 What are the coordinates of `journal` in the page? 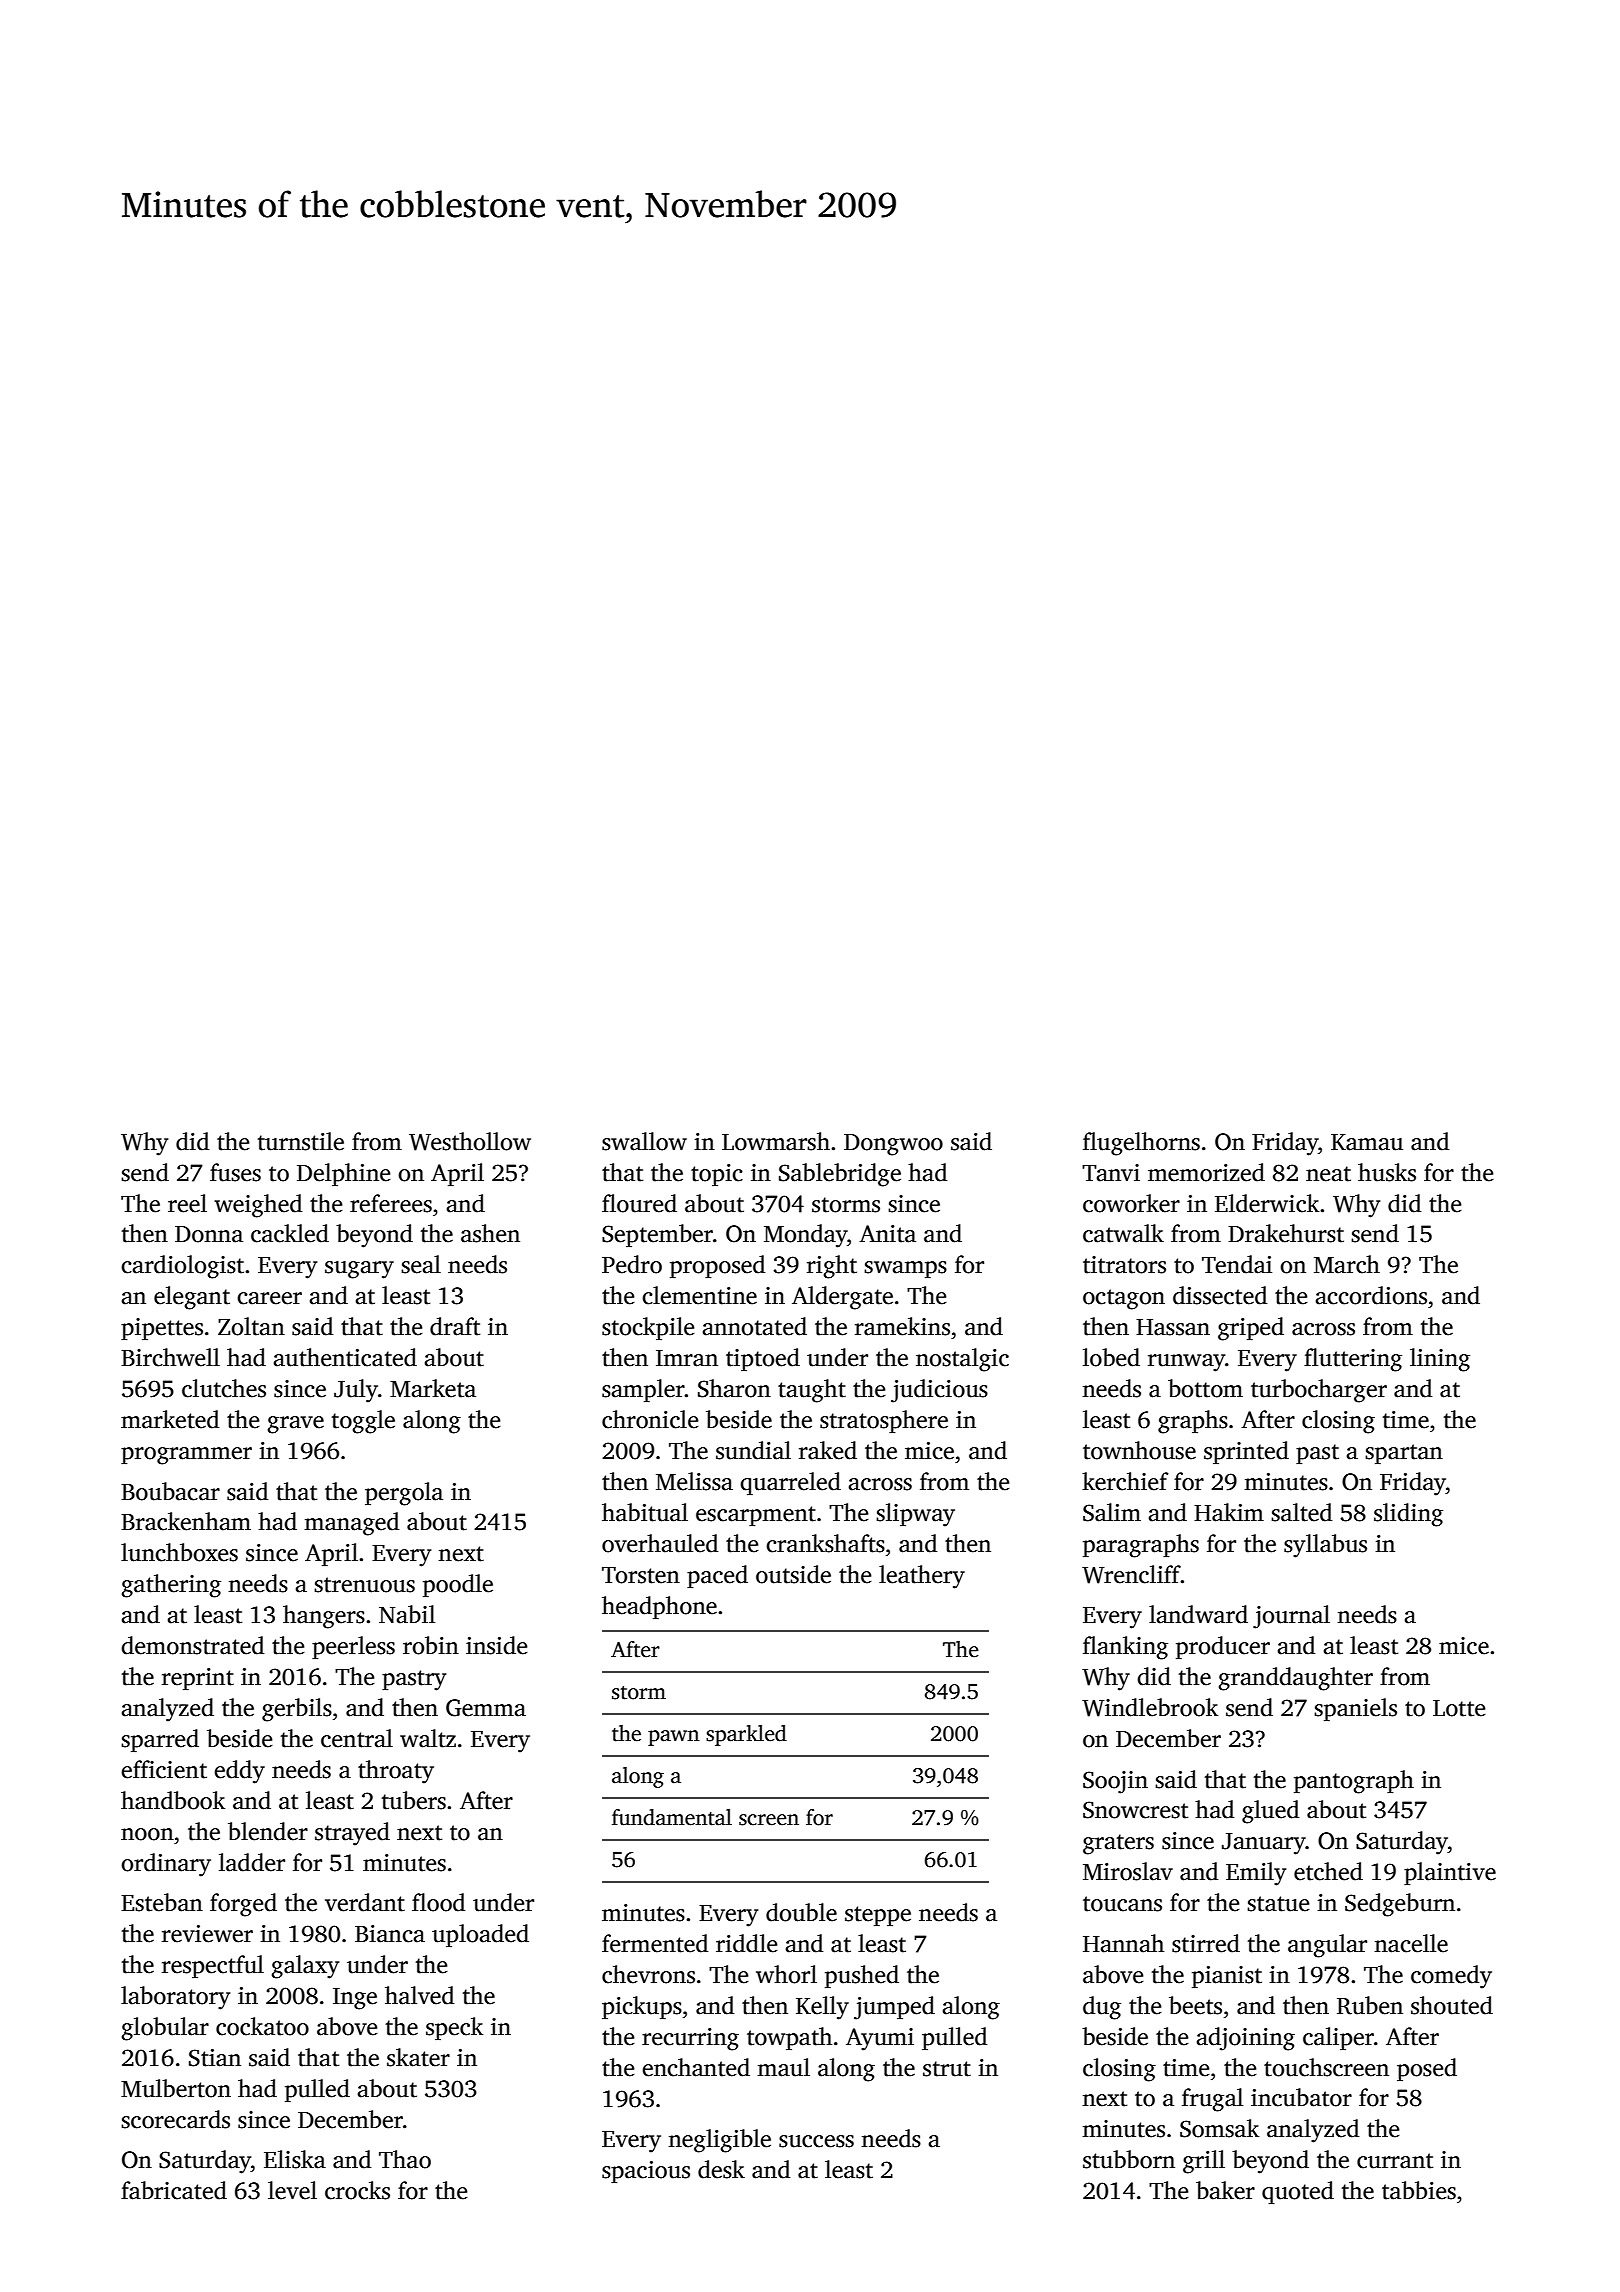 It's located at (1291, 1617).
